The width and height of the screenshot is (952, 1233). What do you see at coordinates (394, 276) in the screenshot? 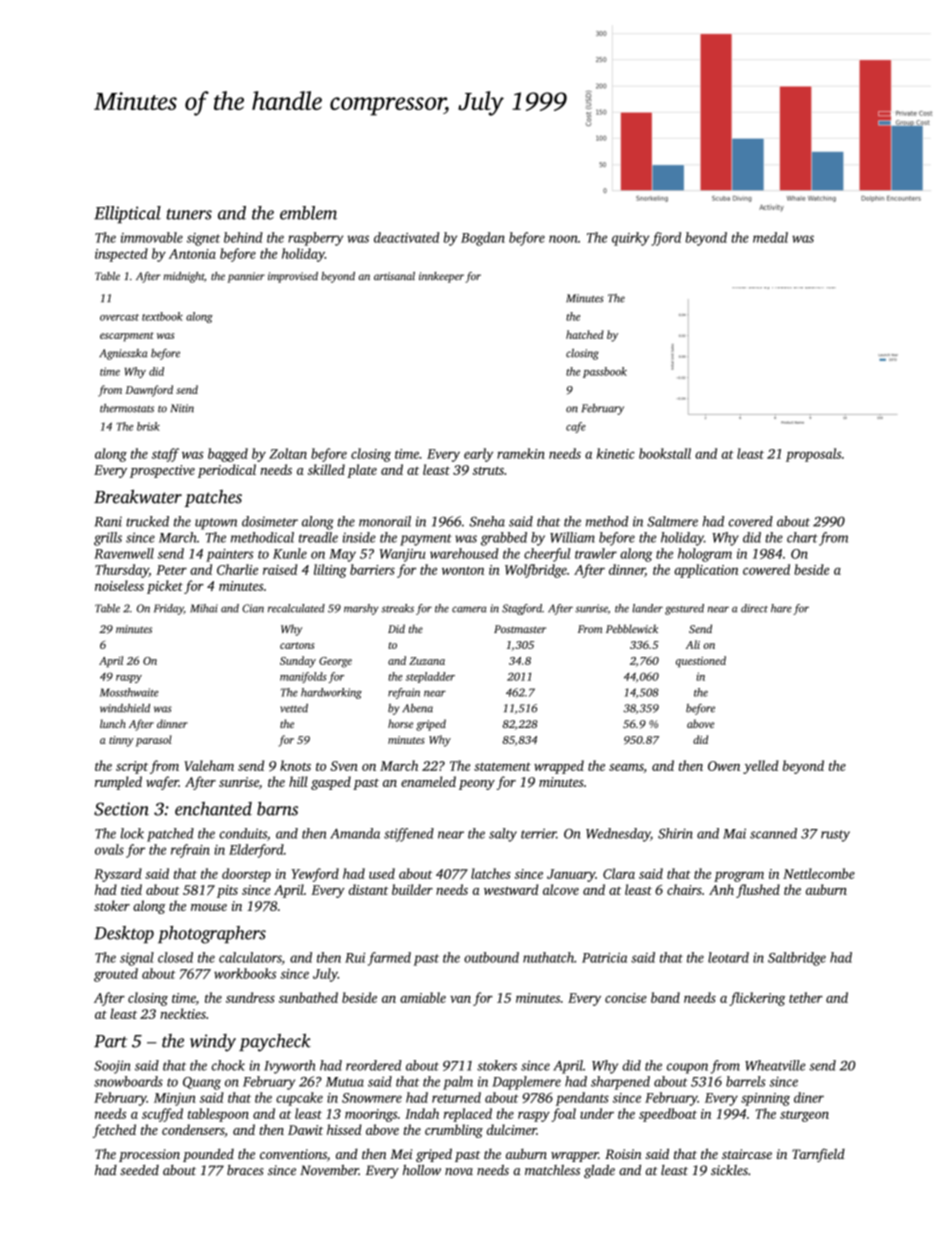
I see `artisanal` at bounding box center [394, 276].
